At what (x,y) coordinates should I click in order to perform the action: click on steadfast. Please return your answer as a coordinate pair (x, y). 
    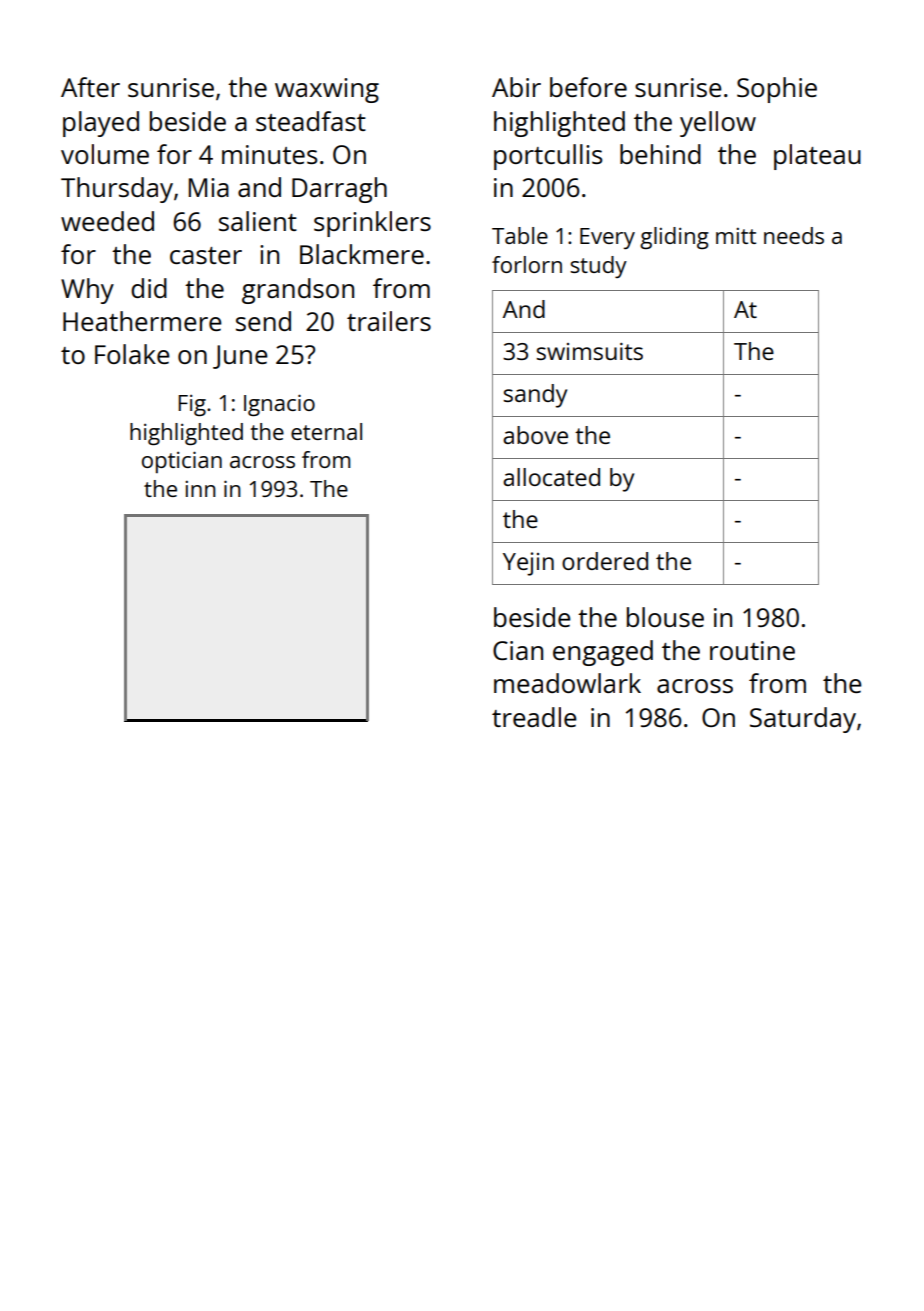
    Looking at the image, I should click on (311, 121).
